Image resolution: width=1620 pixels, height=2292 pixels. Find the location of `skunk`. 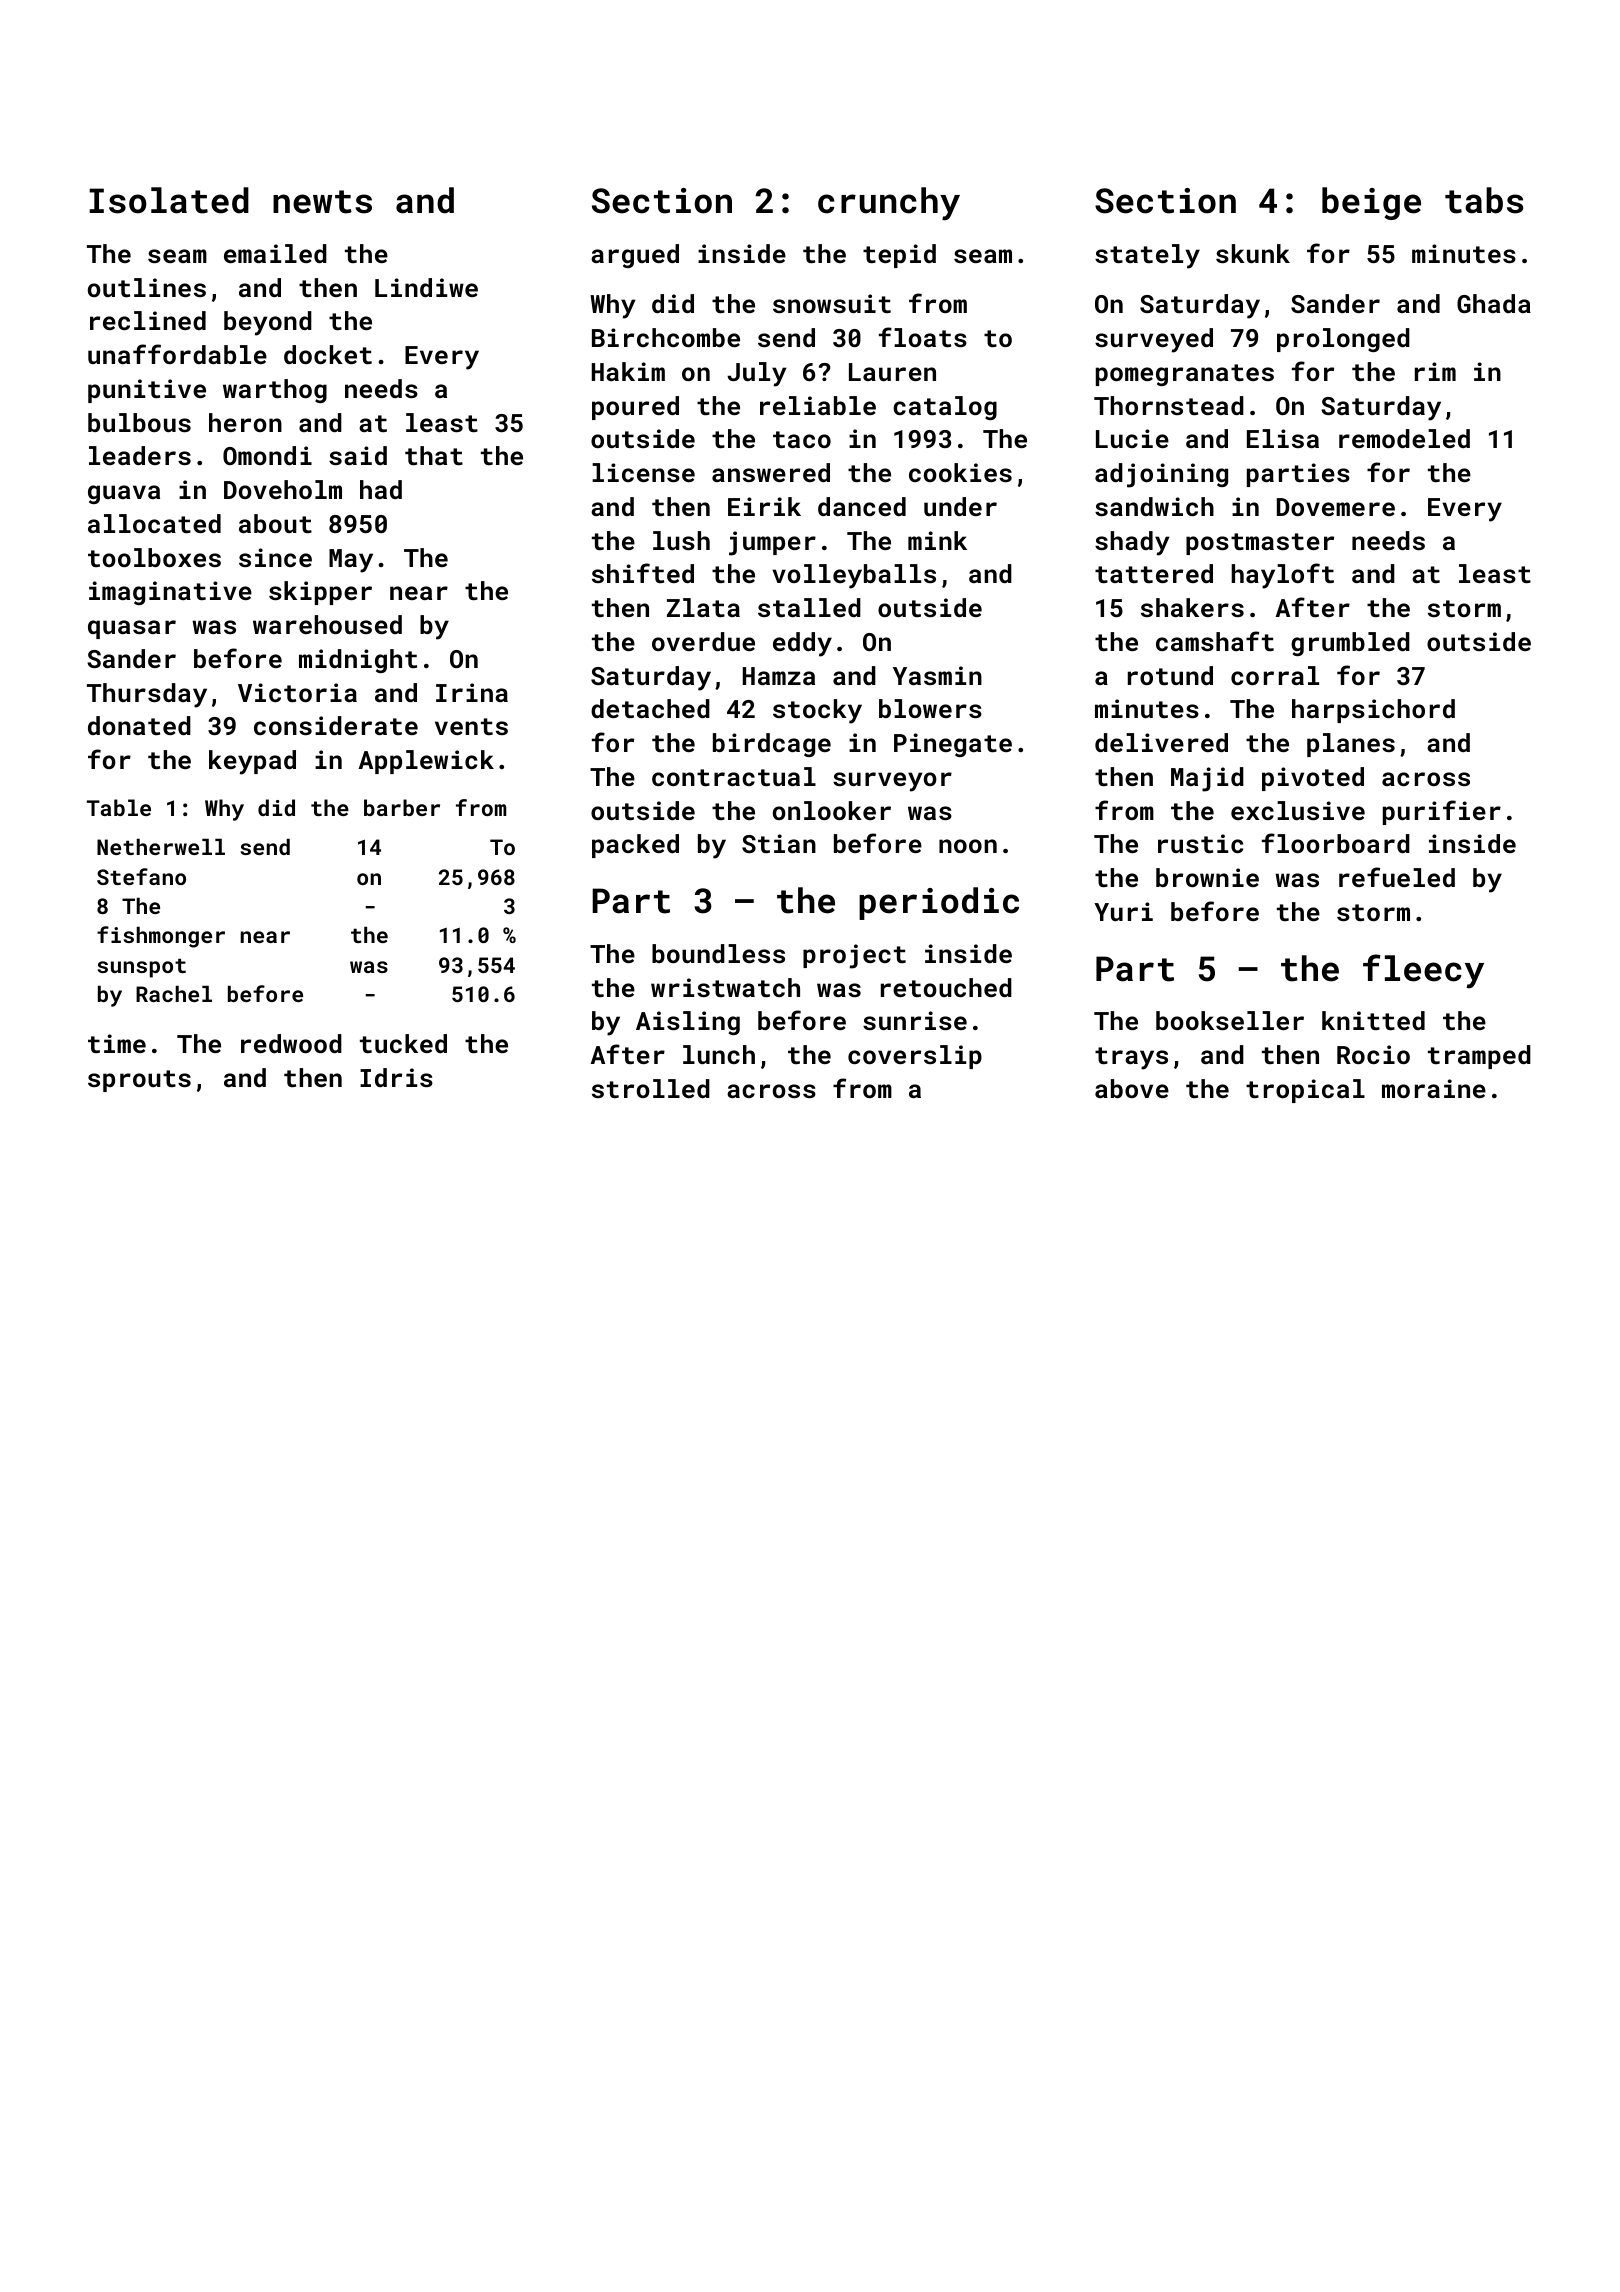

skunk is located at coordinates (1253, 253).
